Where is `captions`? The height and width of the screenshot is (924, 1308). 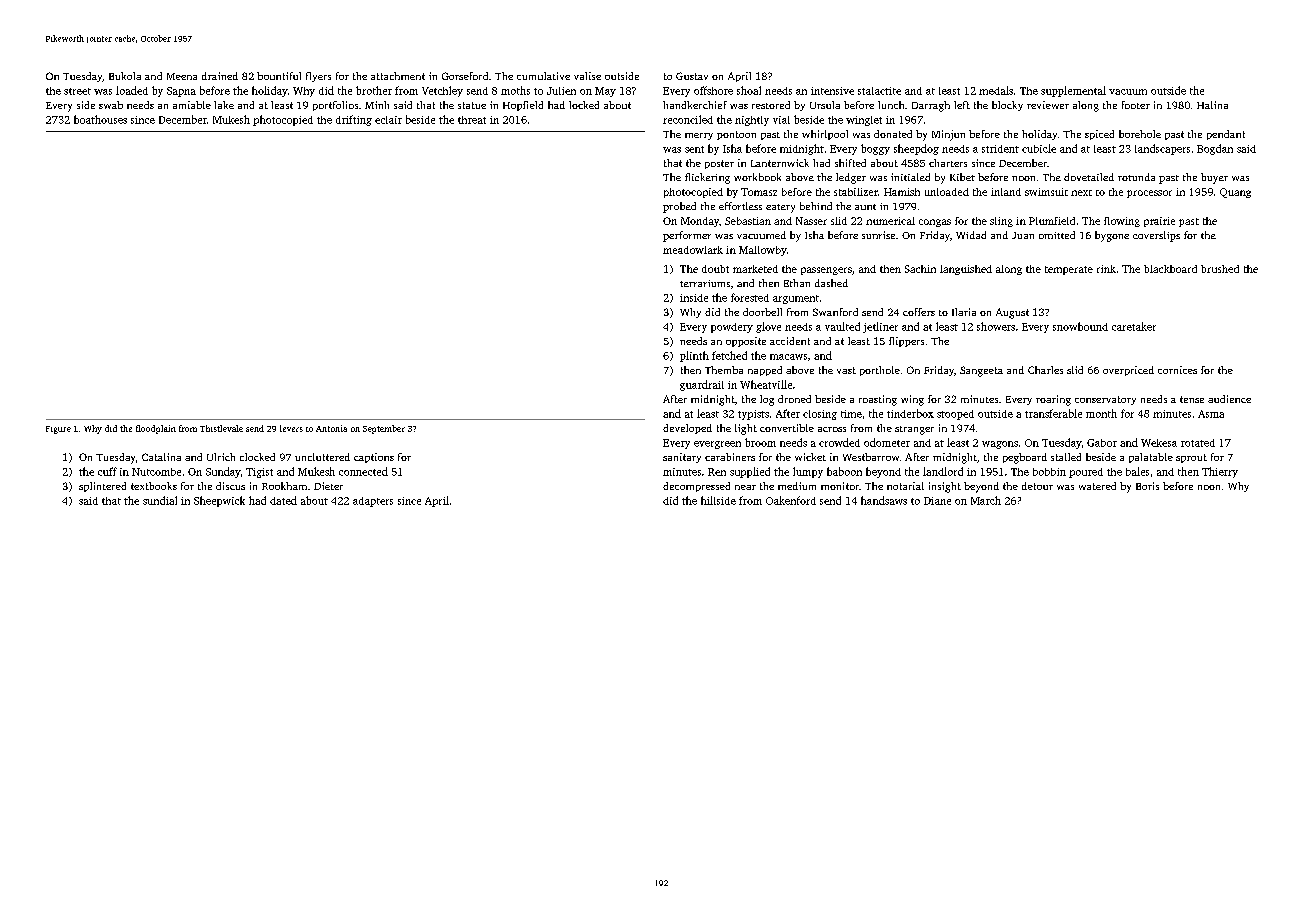 captions is located at coordinates (374, 458).
